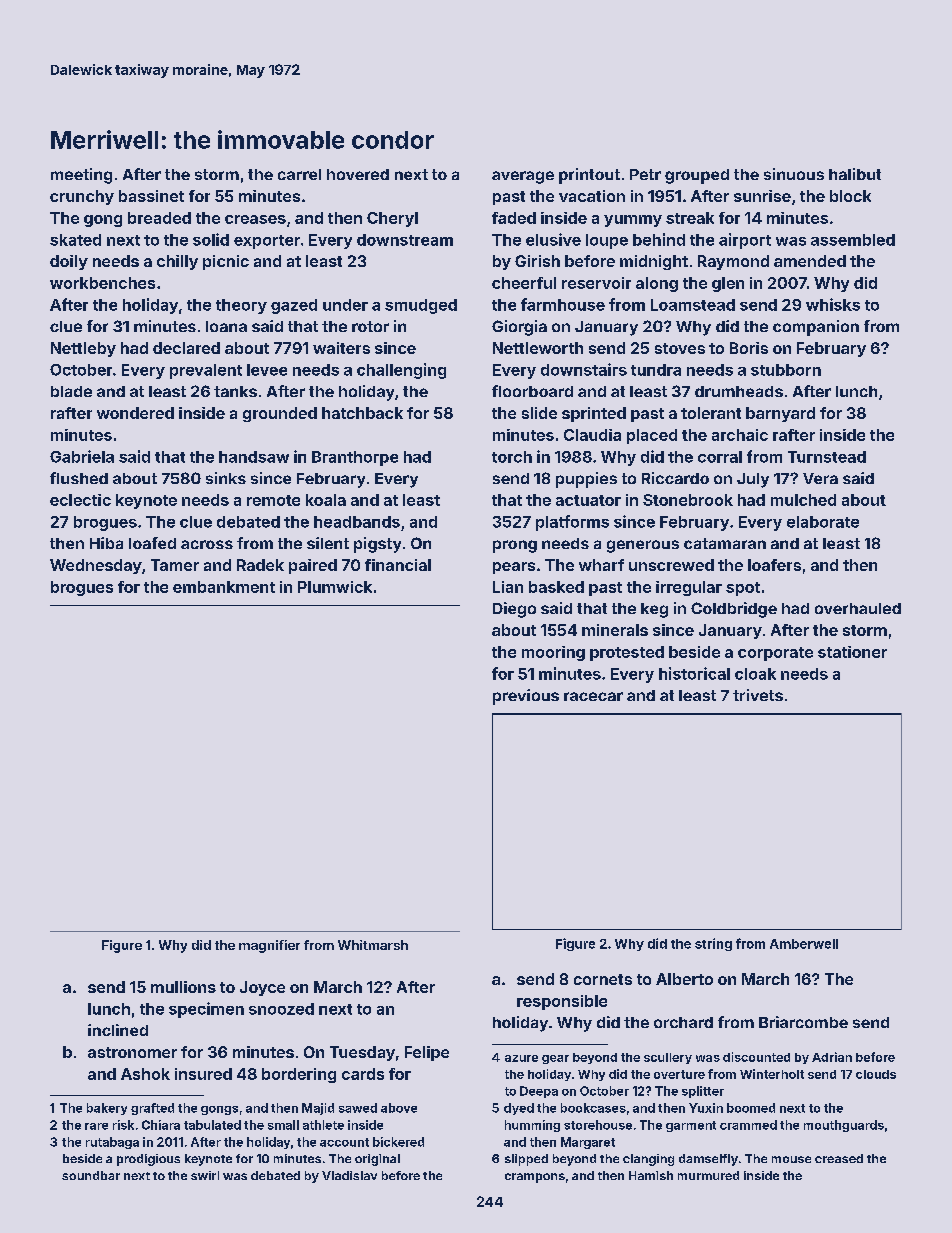 The height and width of the image is (1233, 952). Describe the element at coordinates (596, 283) in the image. I see `reservoir` at that location.
